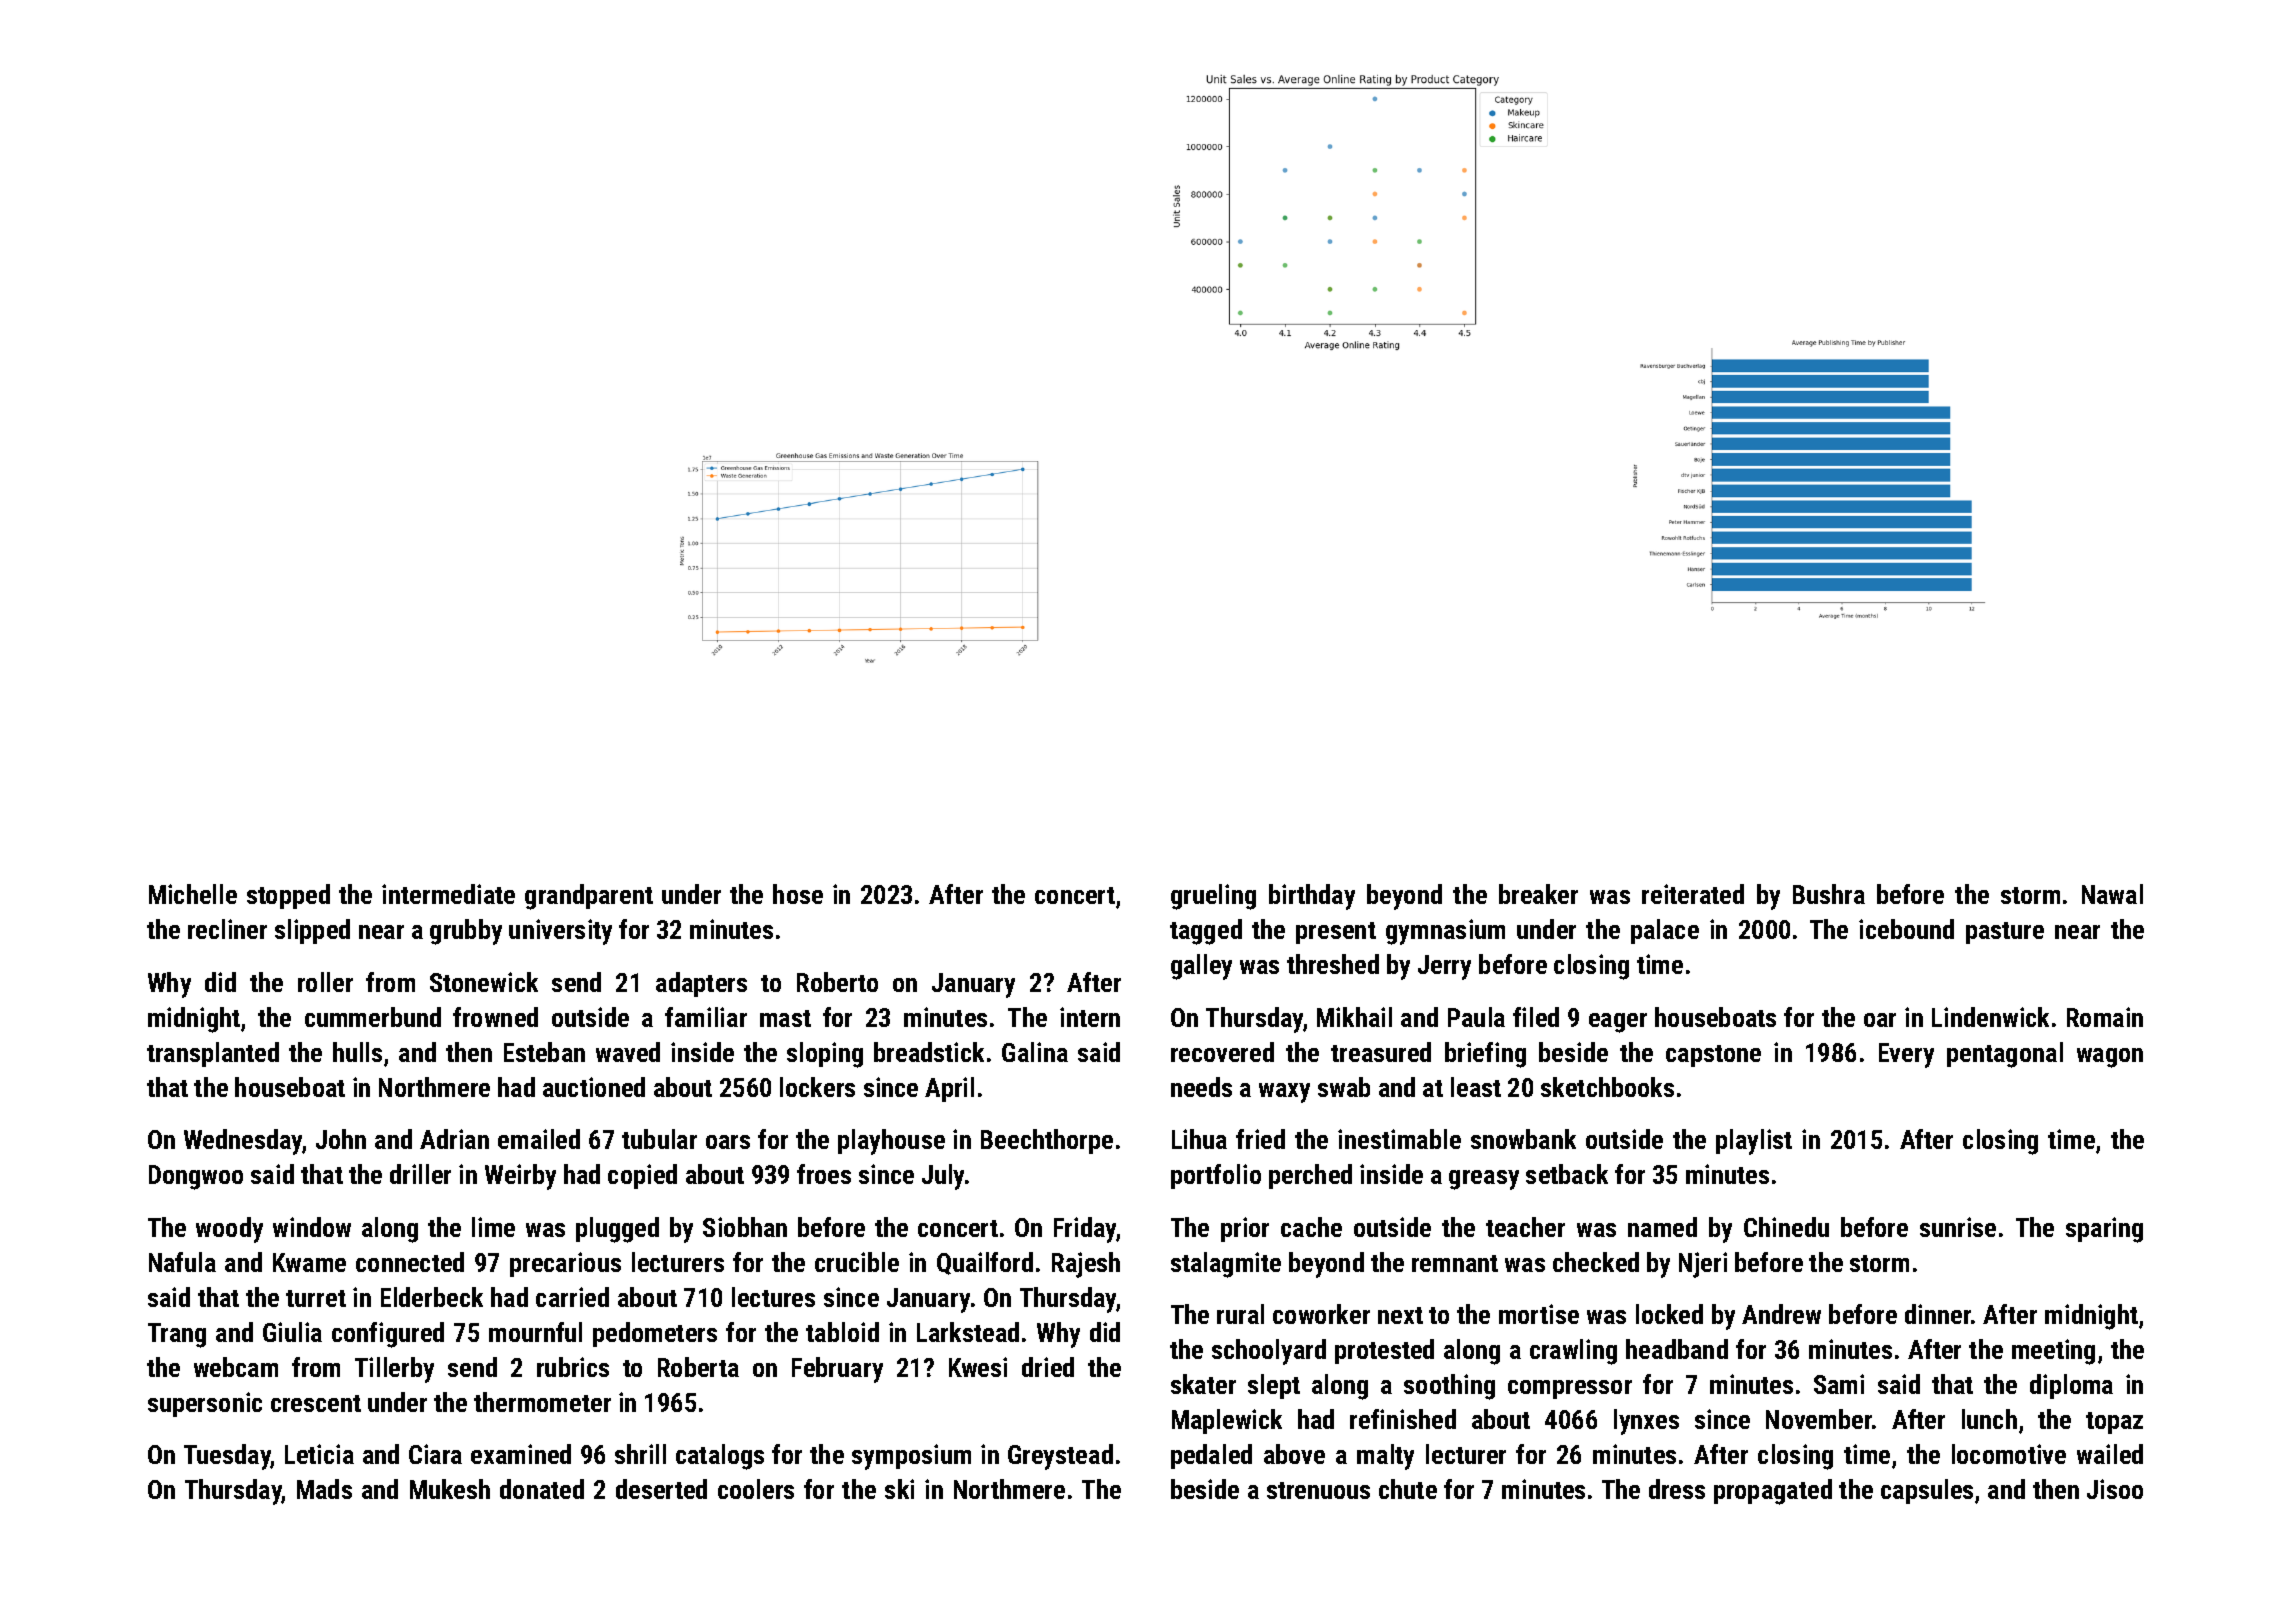 The width and height of the page is (2292, 1620). I want to click on stopped, so click(288, 896).
